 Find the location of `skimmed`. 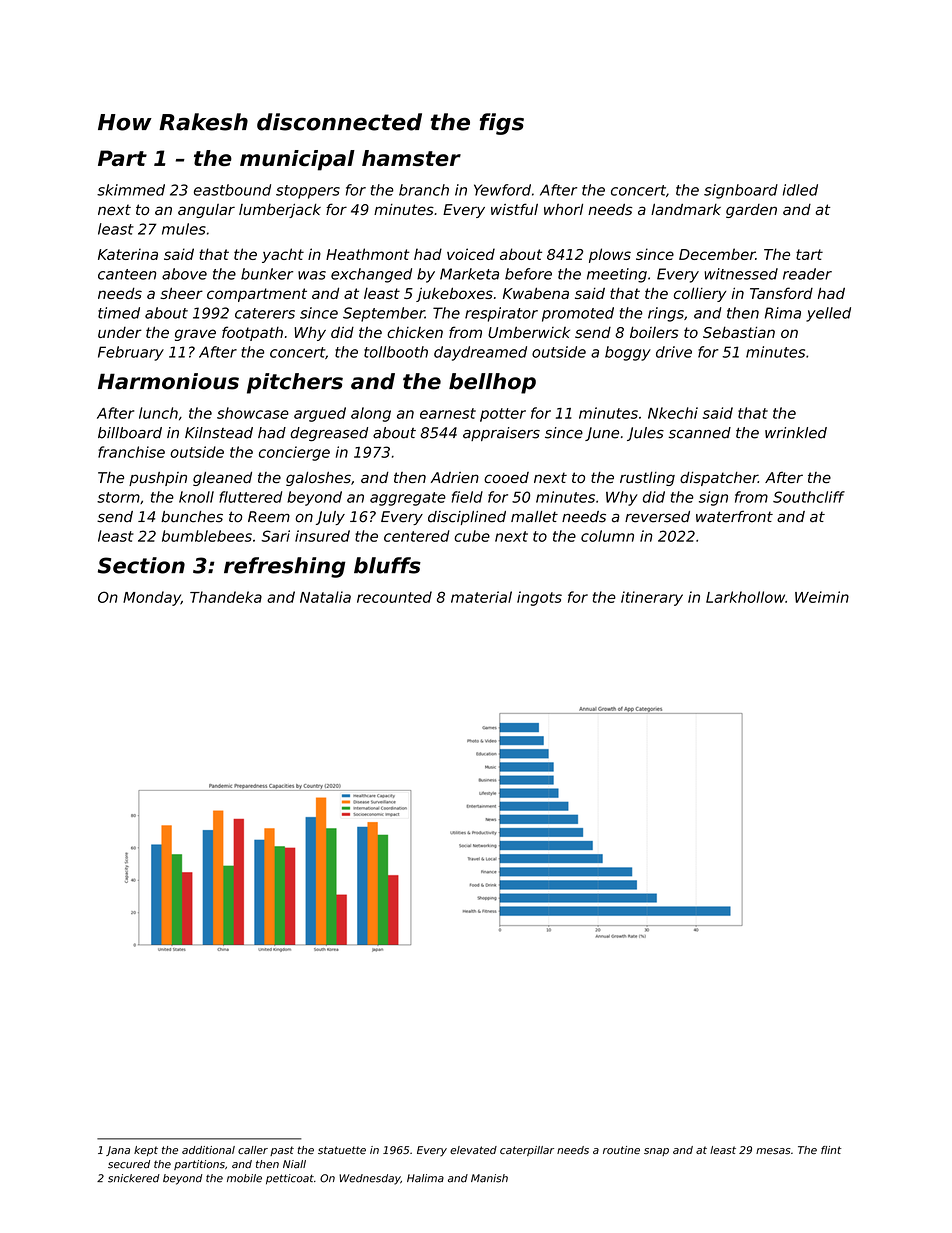

skimmed is located at coordinates (131, 190).
